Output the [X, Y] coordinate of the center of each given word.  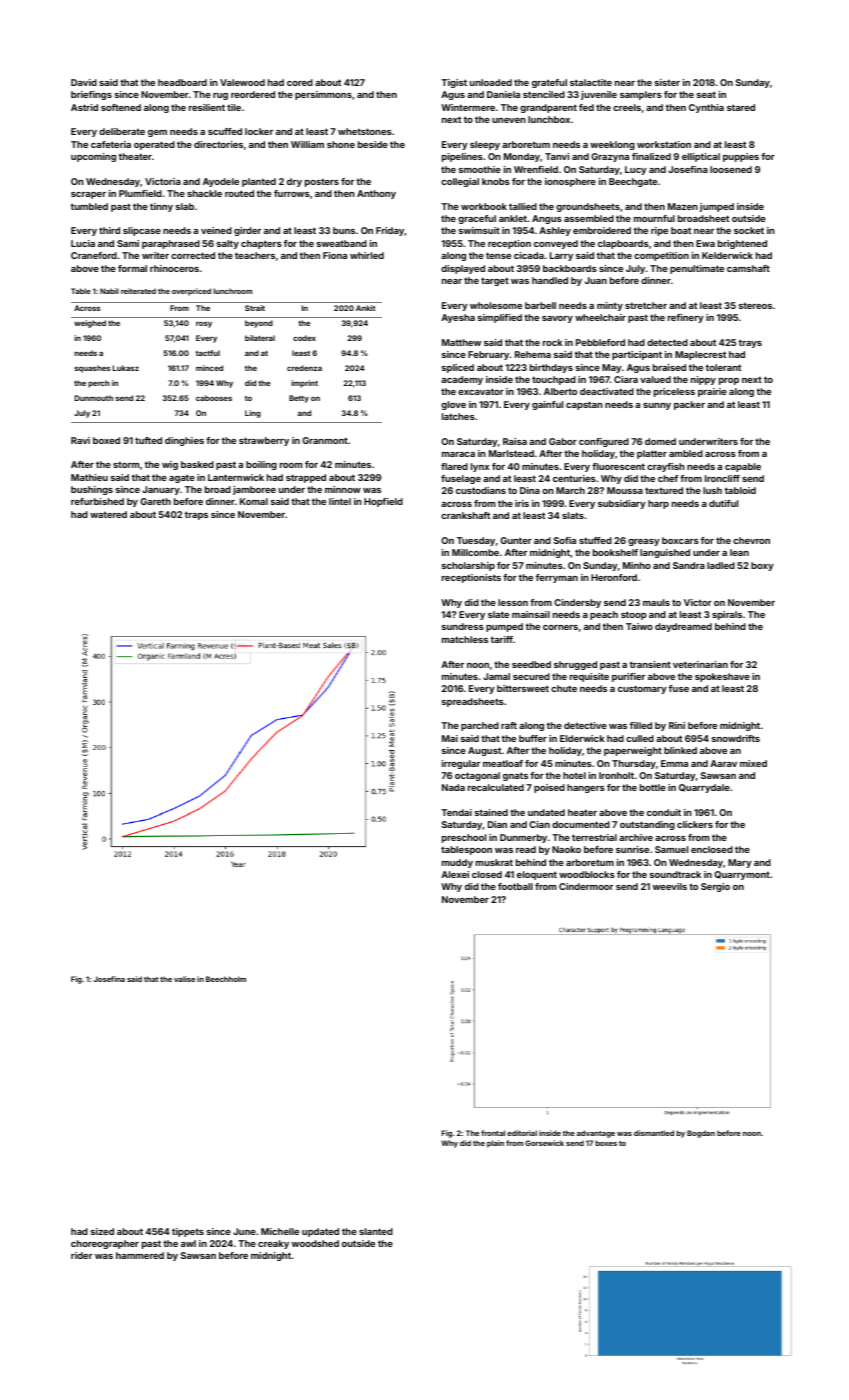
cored [300, 82]
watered [108, 514]
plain [495, 1144]
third [109, 230]
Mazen [683, 206]
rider [82, 1255]
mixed [753, 763]
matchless [465, 639]
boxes [606, 1143]
